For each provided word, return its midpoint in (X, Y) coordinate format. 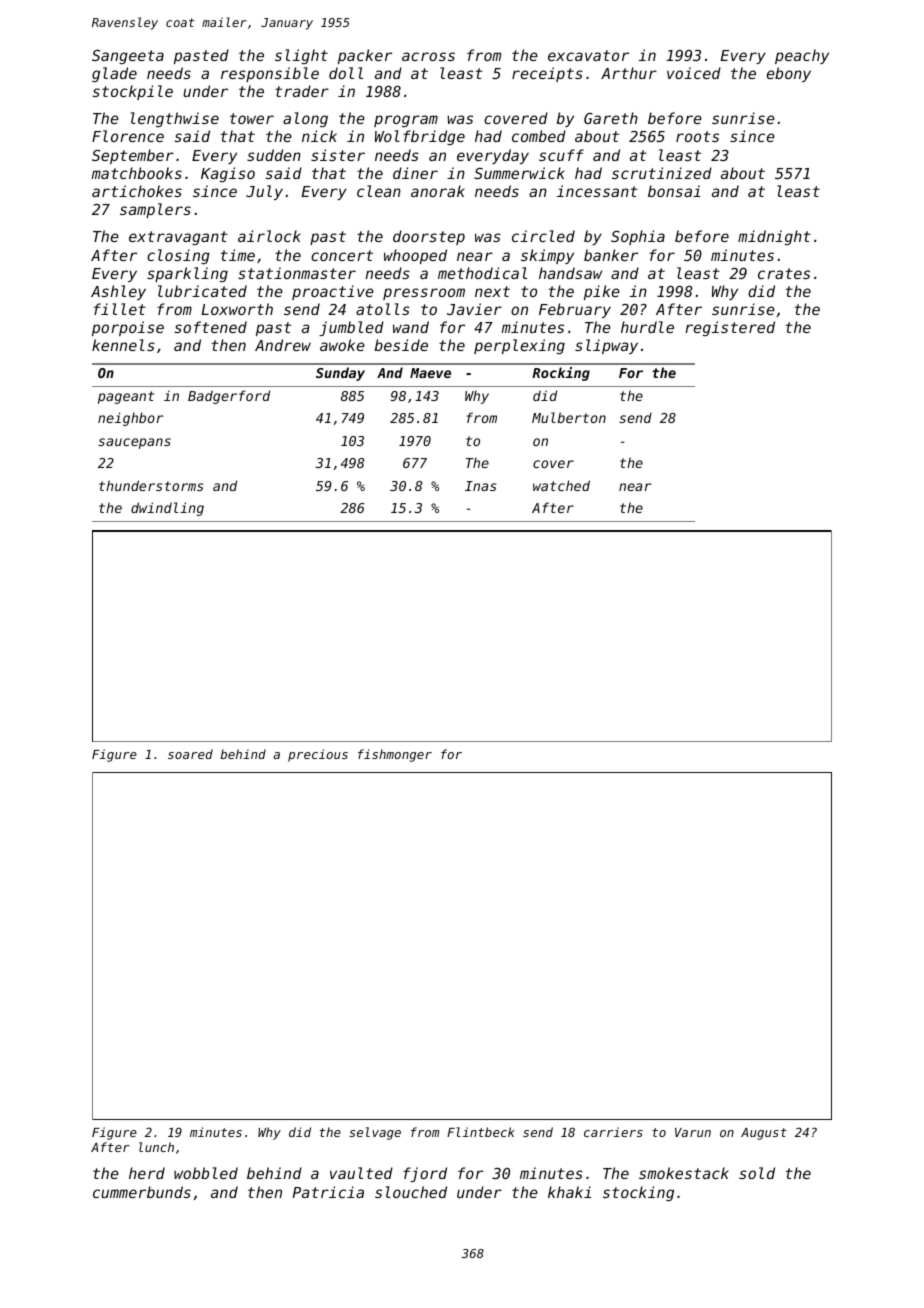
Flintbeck (481, 1132)
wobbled (206, 1173)
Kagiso (228, 174)
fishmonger (395, 755)
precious (318, 755)
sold (757, 1173)
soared (190, 754)
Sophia (638, 237)
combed (539, 136)
